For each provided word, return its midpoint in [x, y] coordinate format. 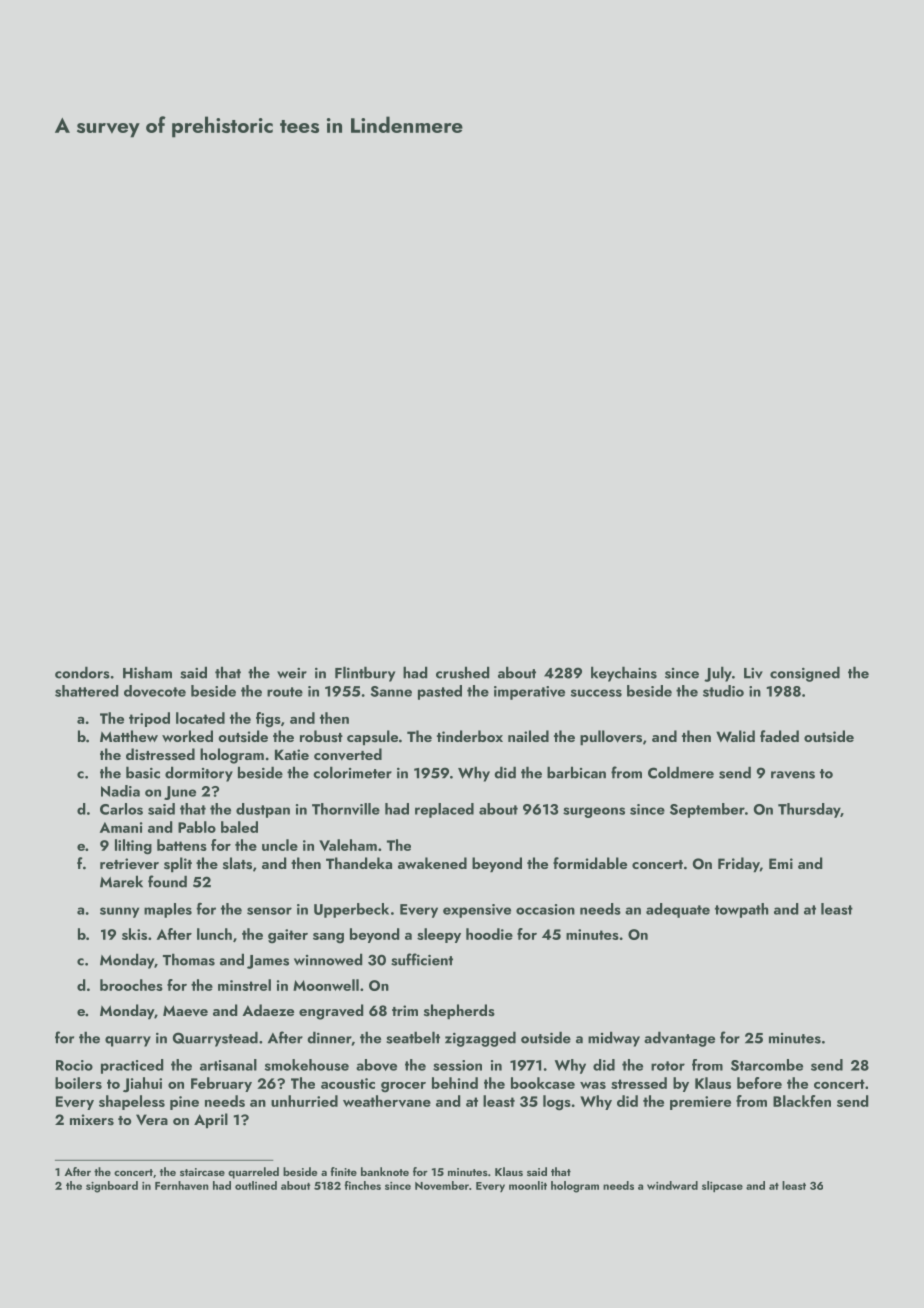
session [457, 1065]
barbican [576, 772]
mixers [92, 1120]
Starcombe [767, 1065]
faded [779, 736]
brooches [131, 985]
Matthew [129, 736]
